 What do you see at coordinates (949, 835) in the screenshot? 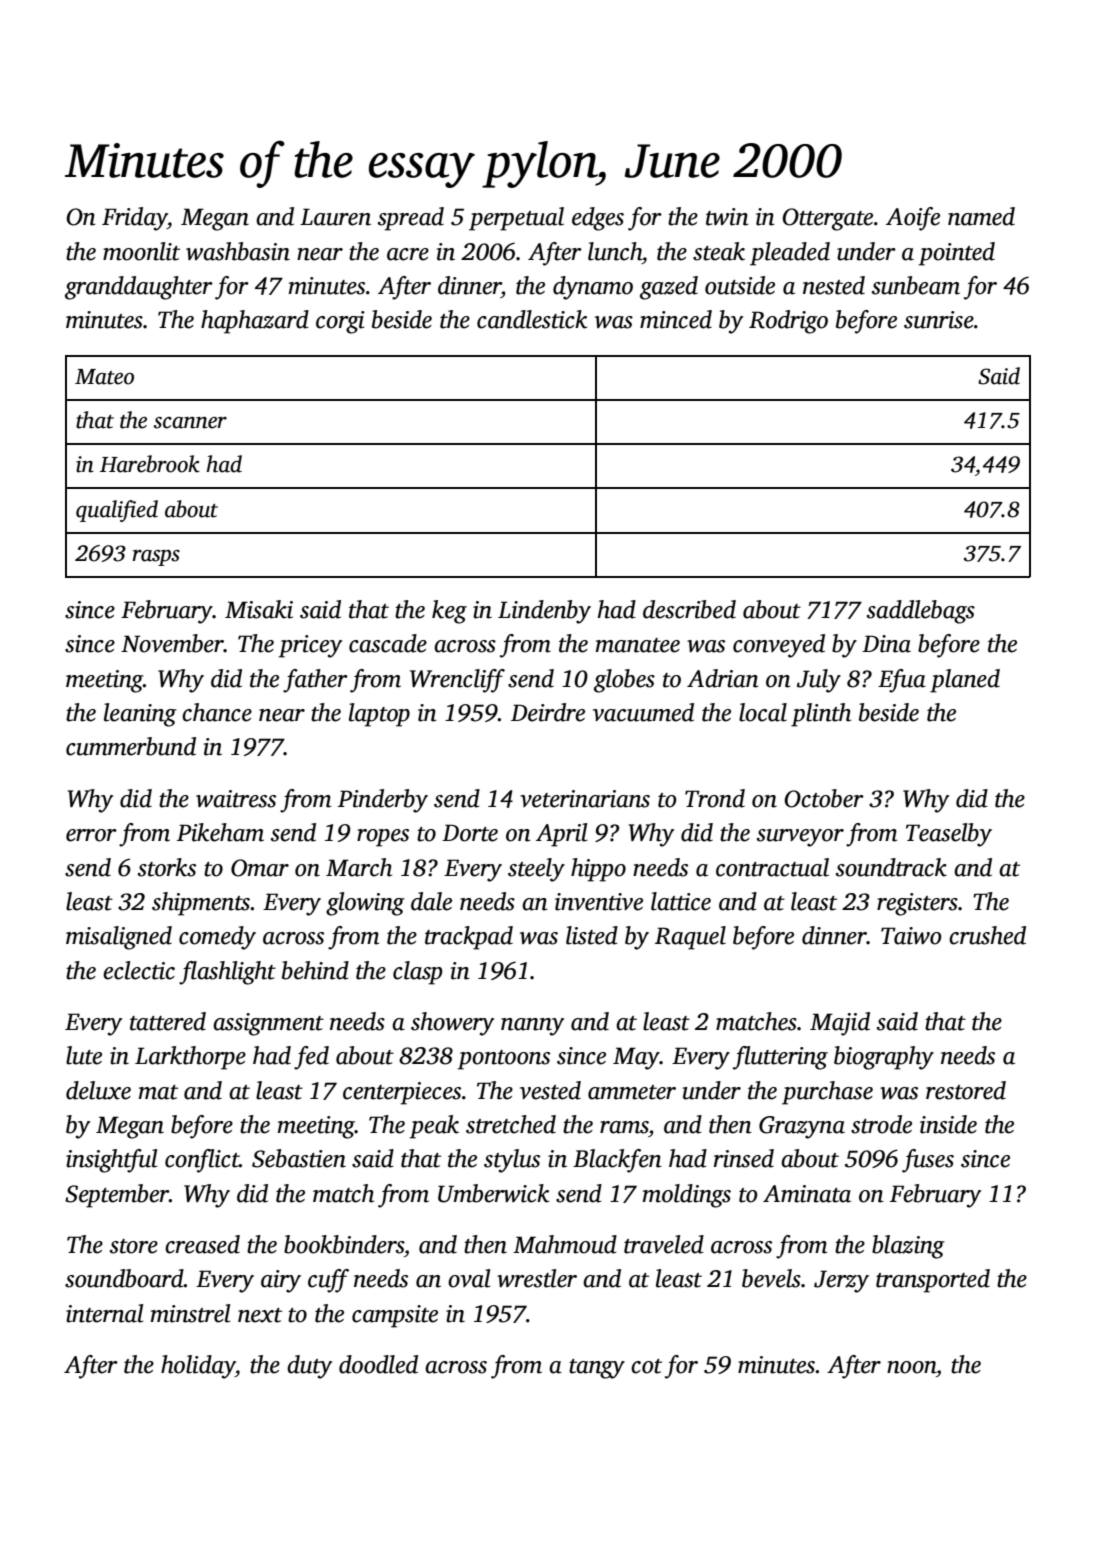
I see `Teaselby` at bounding box center [949, 835].
